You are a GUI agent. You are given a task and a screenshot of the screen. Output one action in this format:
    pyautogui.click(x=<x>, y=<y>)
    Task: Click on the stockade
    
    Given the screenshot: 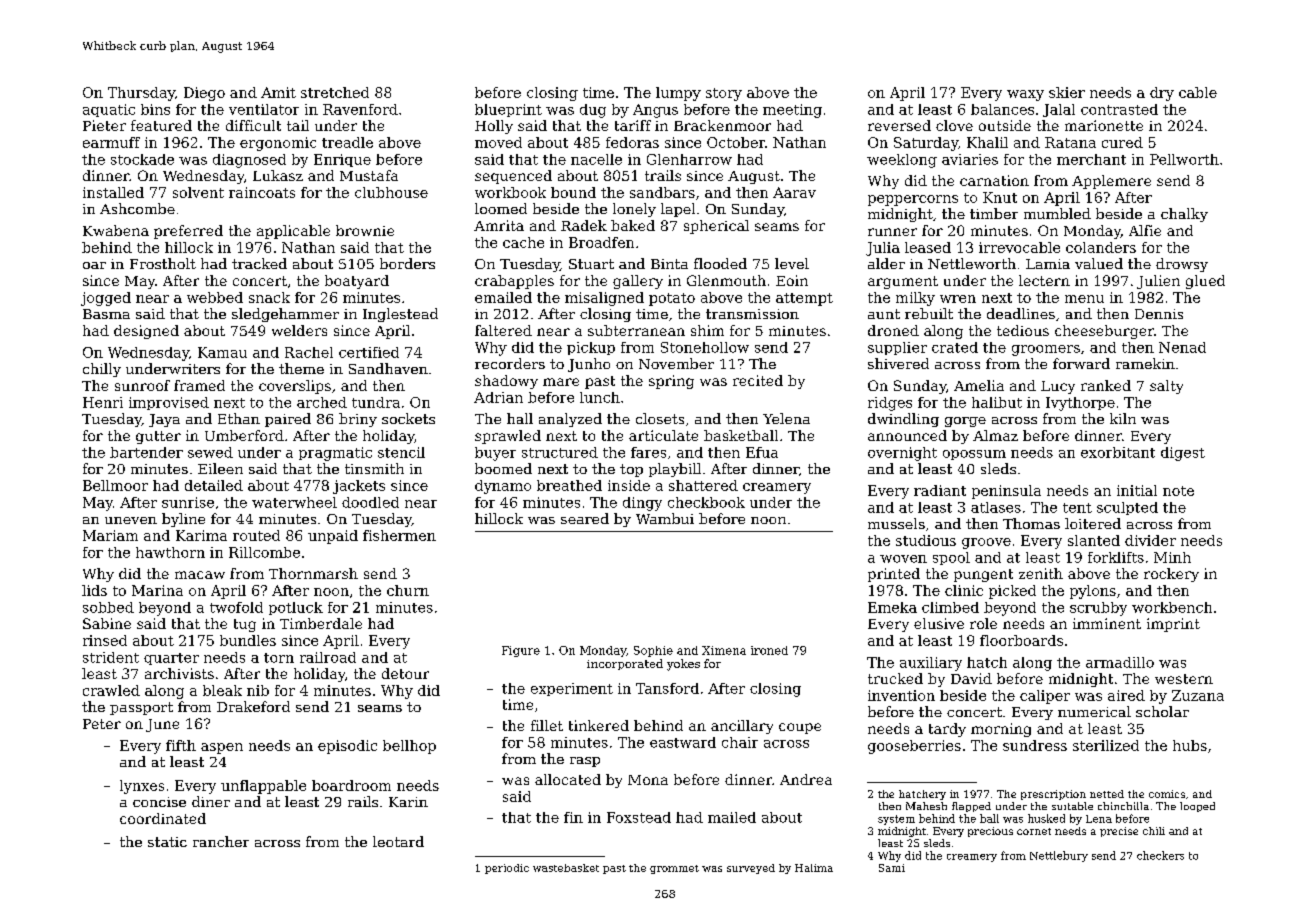 What is the action you would take?
    pyautogui.click(x=142, y=159)
